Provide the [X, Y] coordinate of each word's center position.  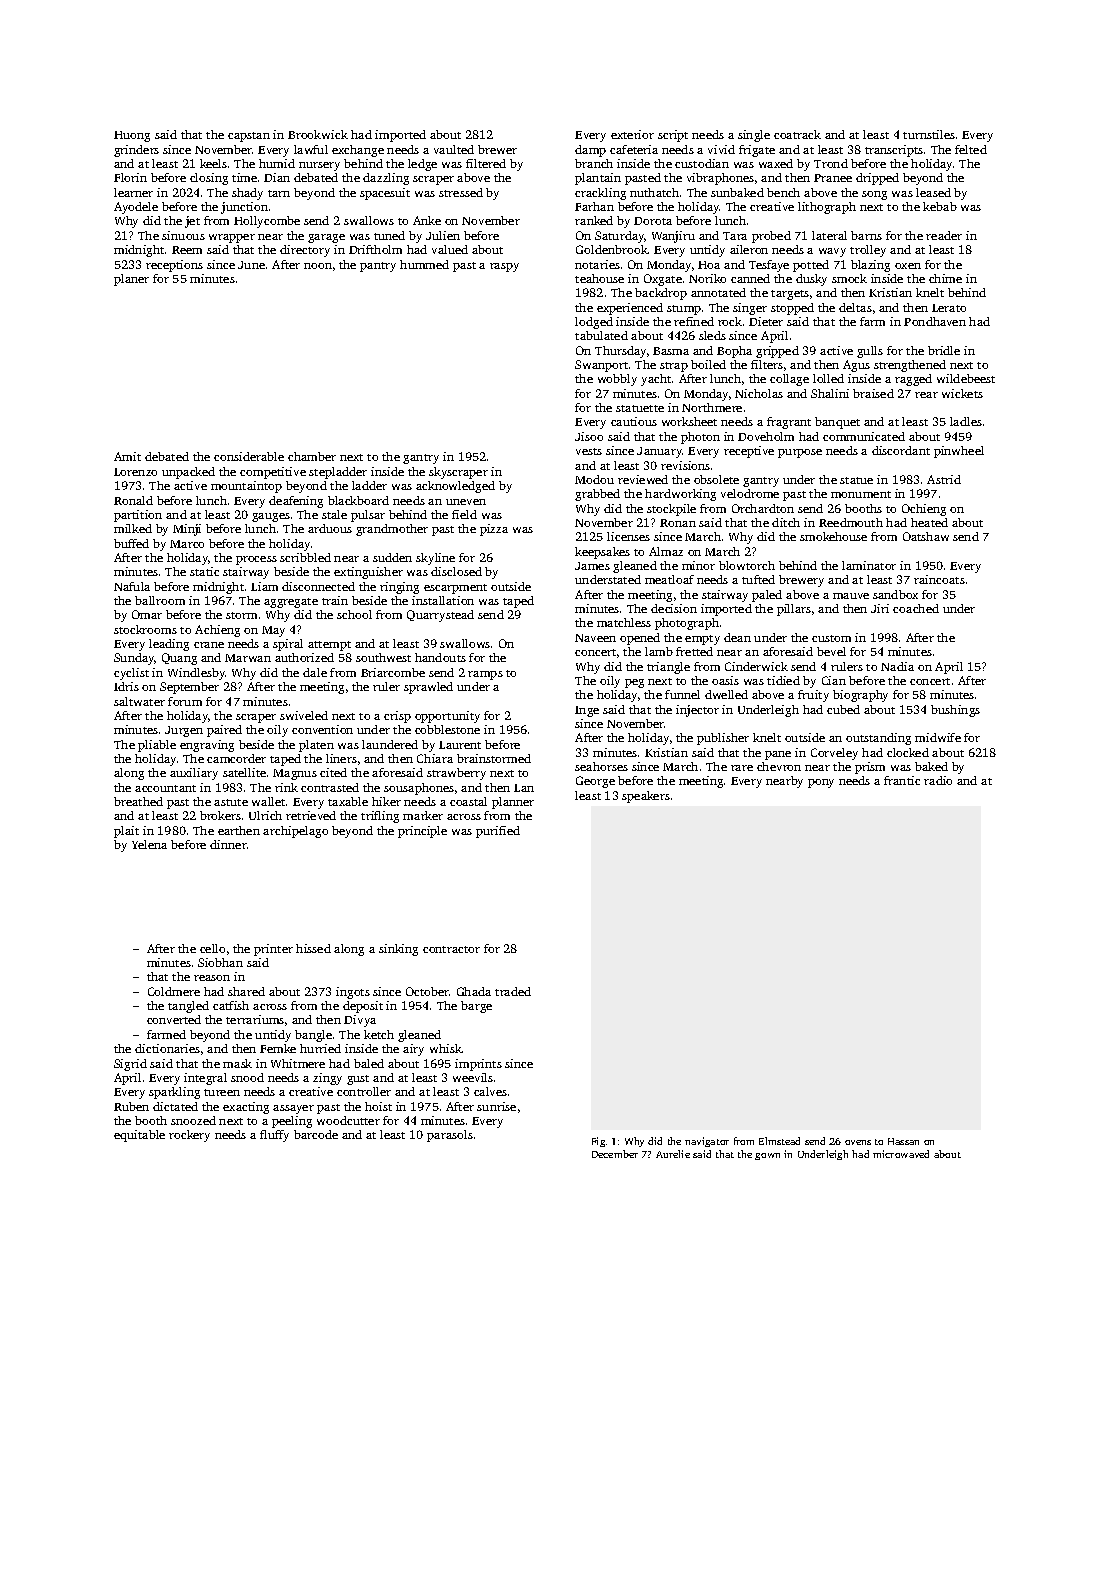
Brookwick [318, 134]
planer [131, 280]
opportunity [447, 717]
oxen [908, 266]
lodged [594, 323]
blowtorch [747, 565]
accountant [165, 788]
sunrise [496, 1106]
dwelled [726, 694]
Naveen [595, 638]
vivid [721, 149]
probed [771, 237]
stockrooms [145, 629]
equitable [139, 1136]
